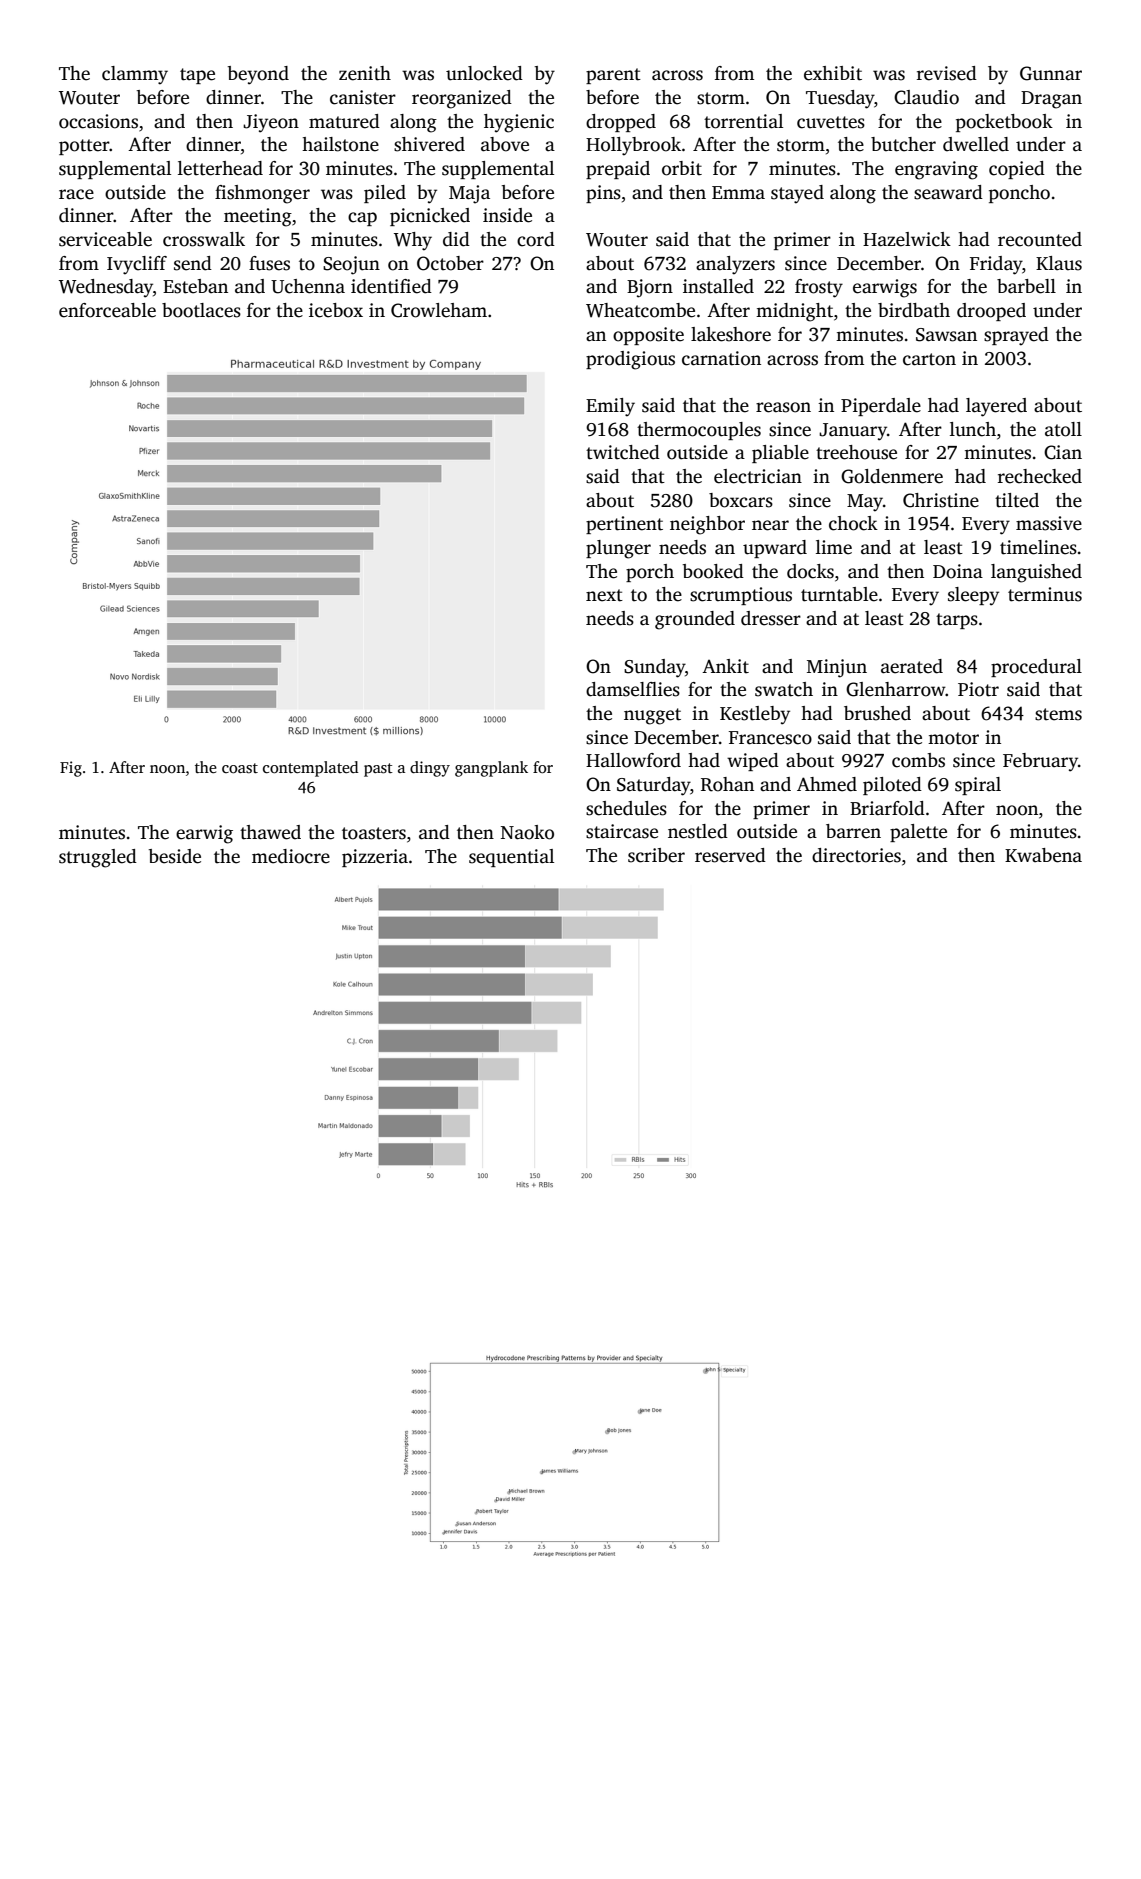 This document has width=1141, height=1879. Describe the element at coordinates (240, 768) in the document. I see `coast` at that location.
